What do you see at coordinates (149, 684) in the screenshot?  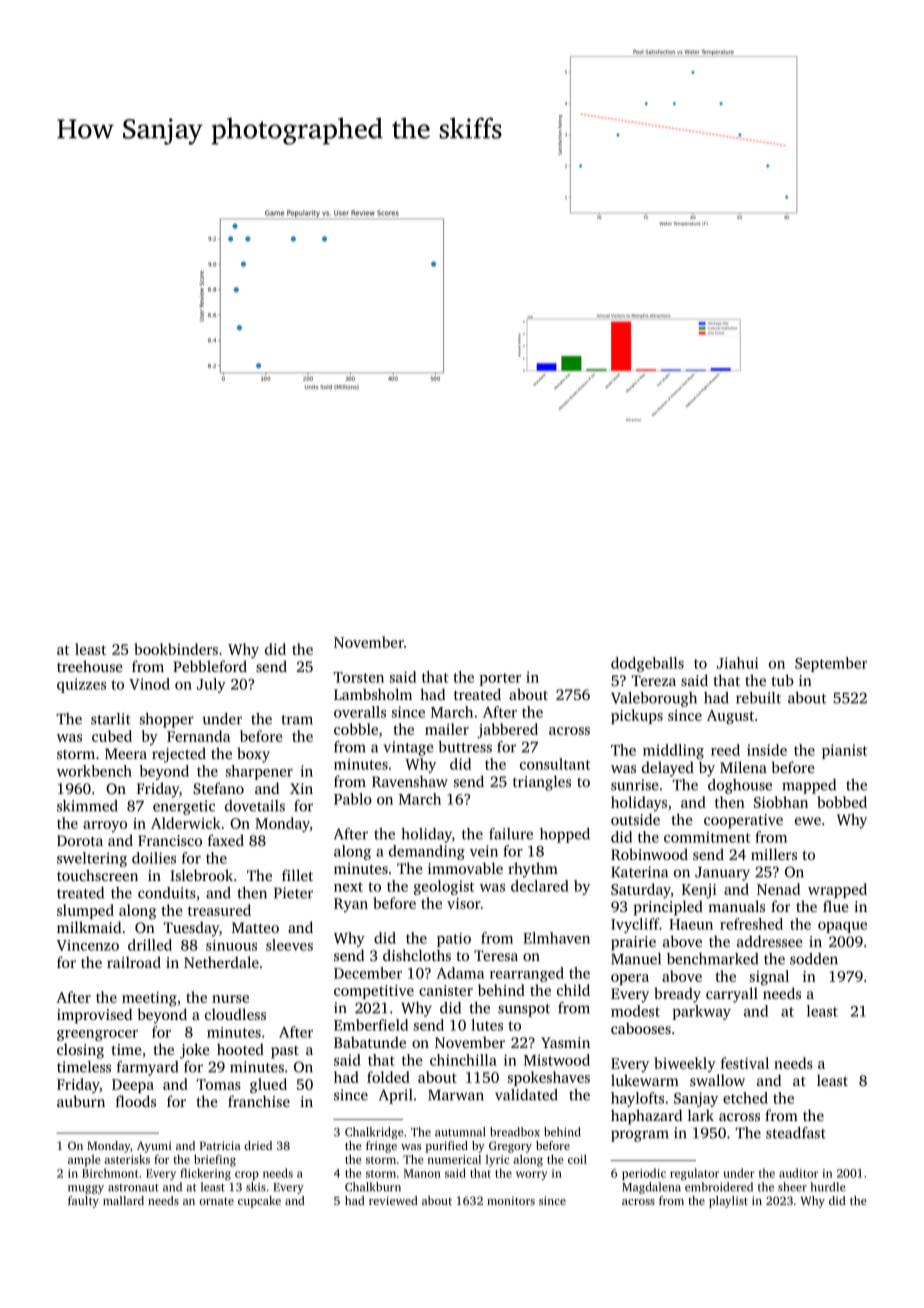 I see `Vinod` at bounding box center [149, 684].
